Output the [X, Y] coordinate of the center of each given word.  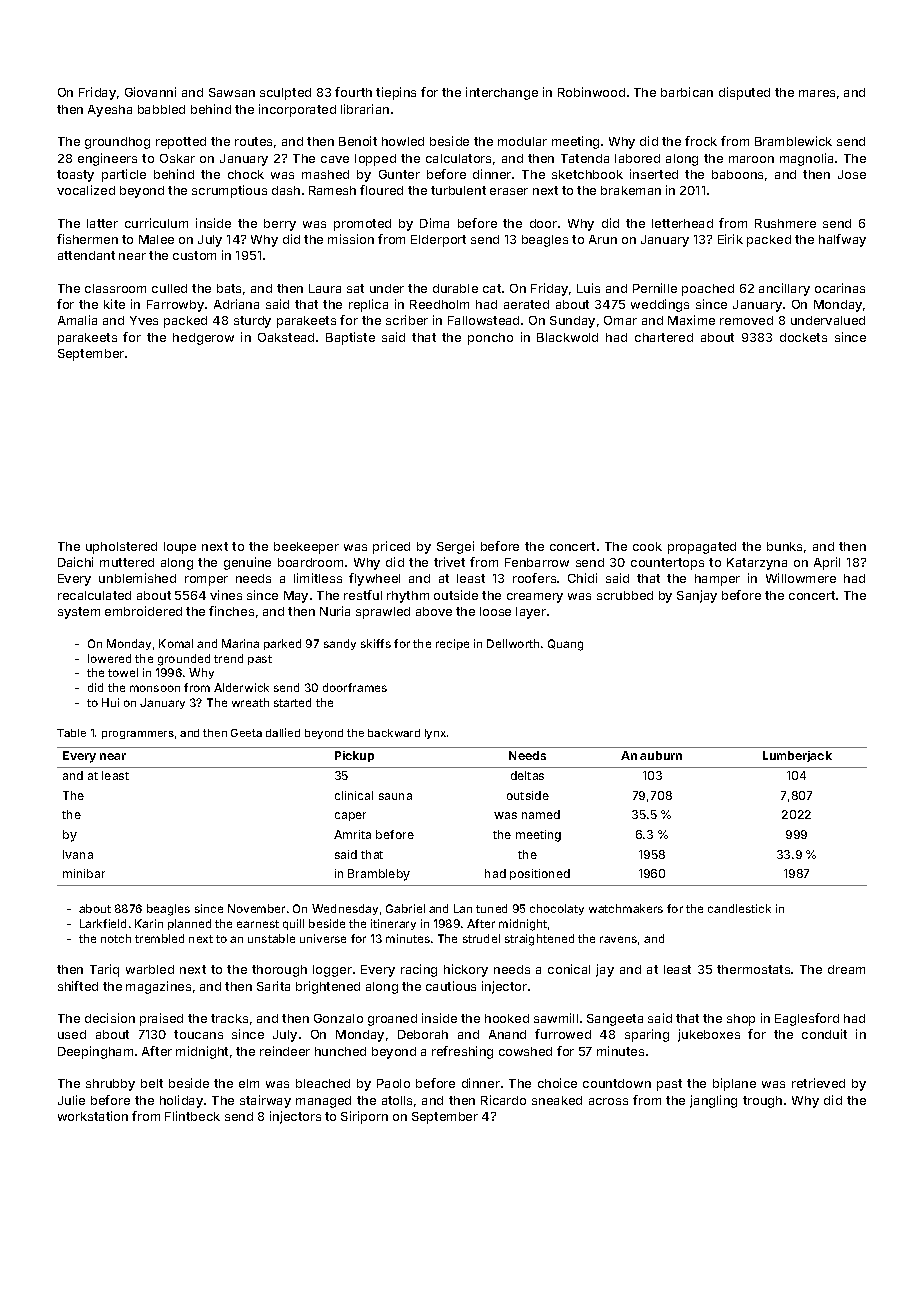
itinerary [393, 924]
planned [189, 924]
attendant [86, 255]
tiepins [396, 93]
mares [817, 93]
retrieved [818, 1083]
